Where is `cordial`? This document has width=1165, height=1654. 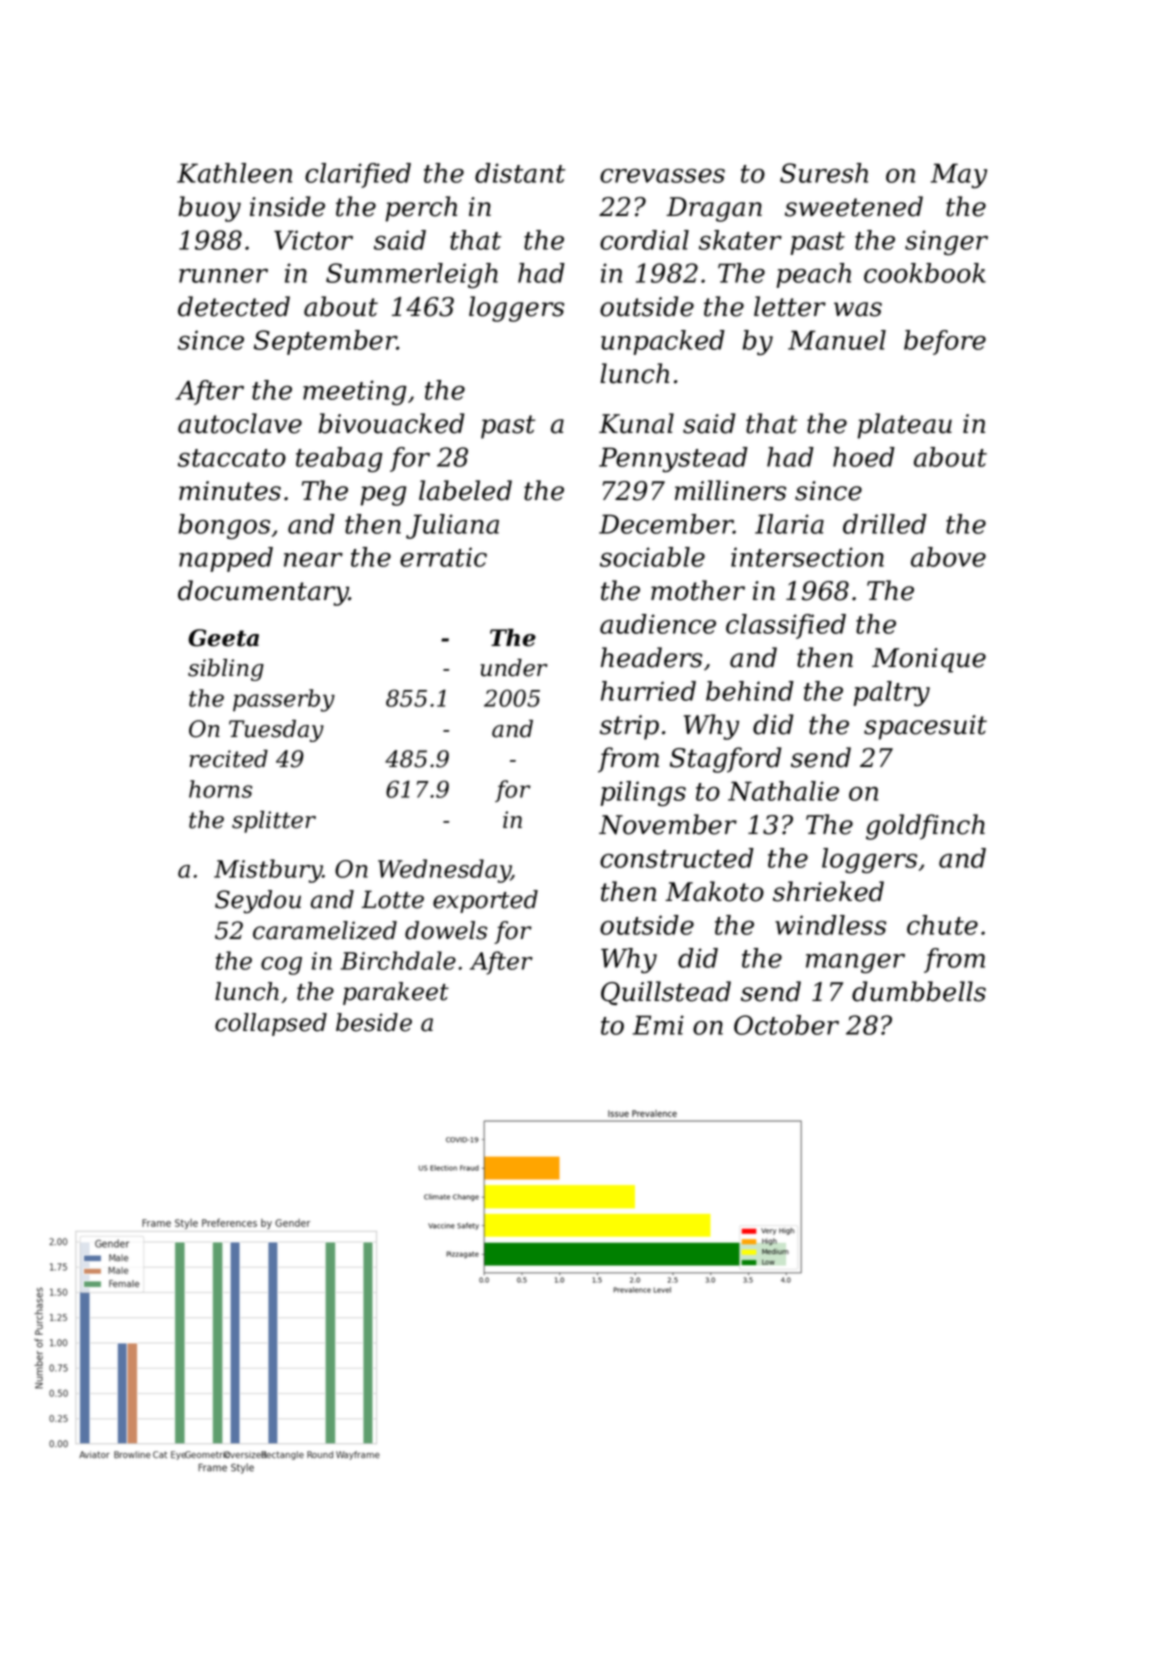 cordial is located at coordinates (644, 240).
